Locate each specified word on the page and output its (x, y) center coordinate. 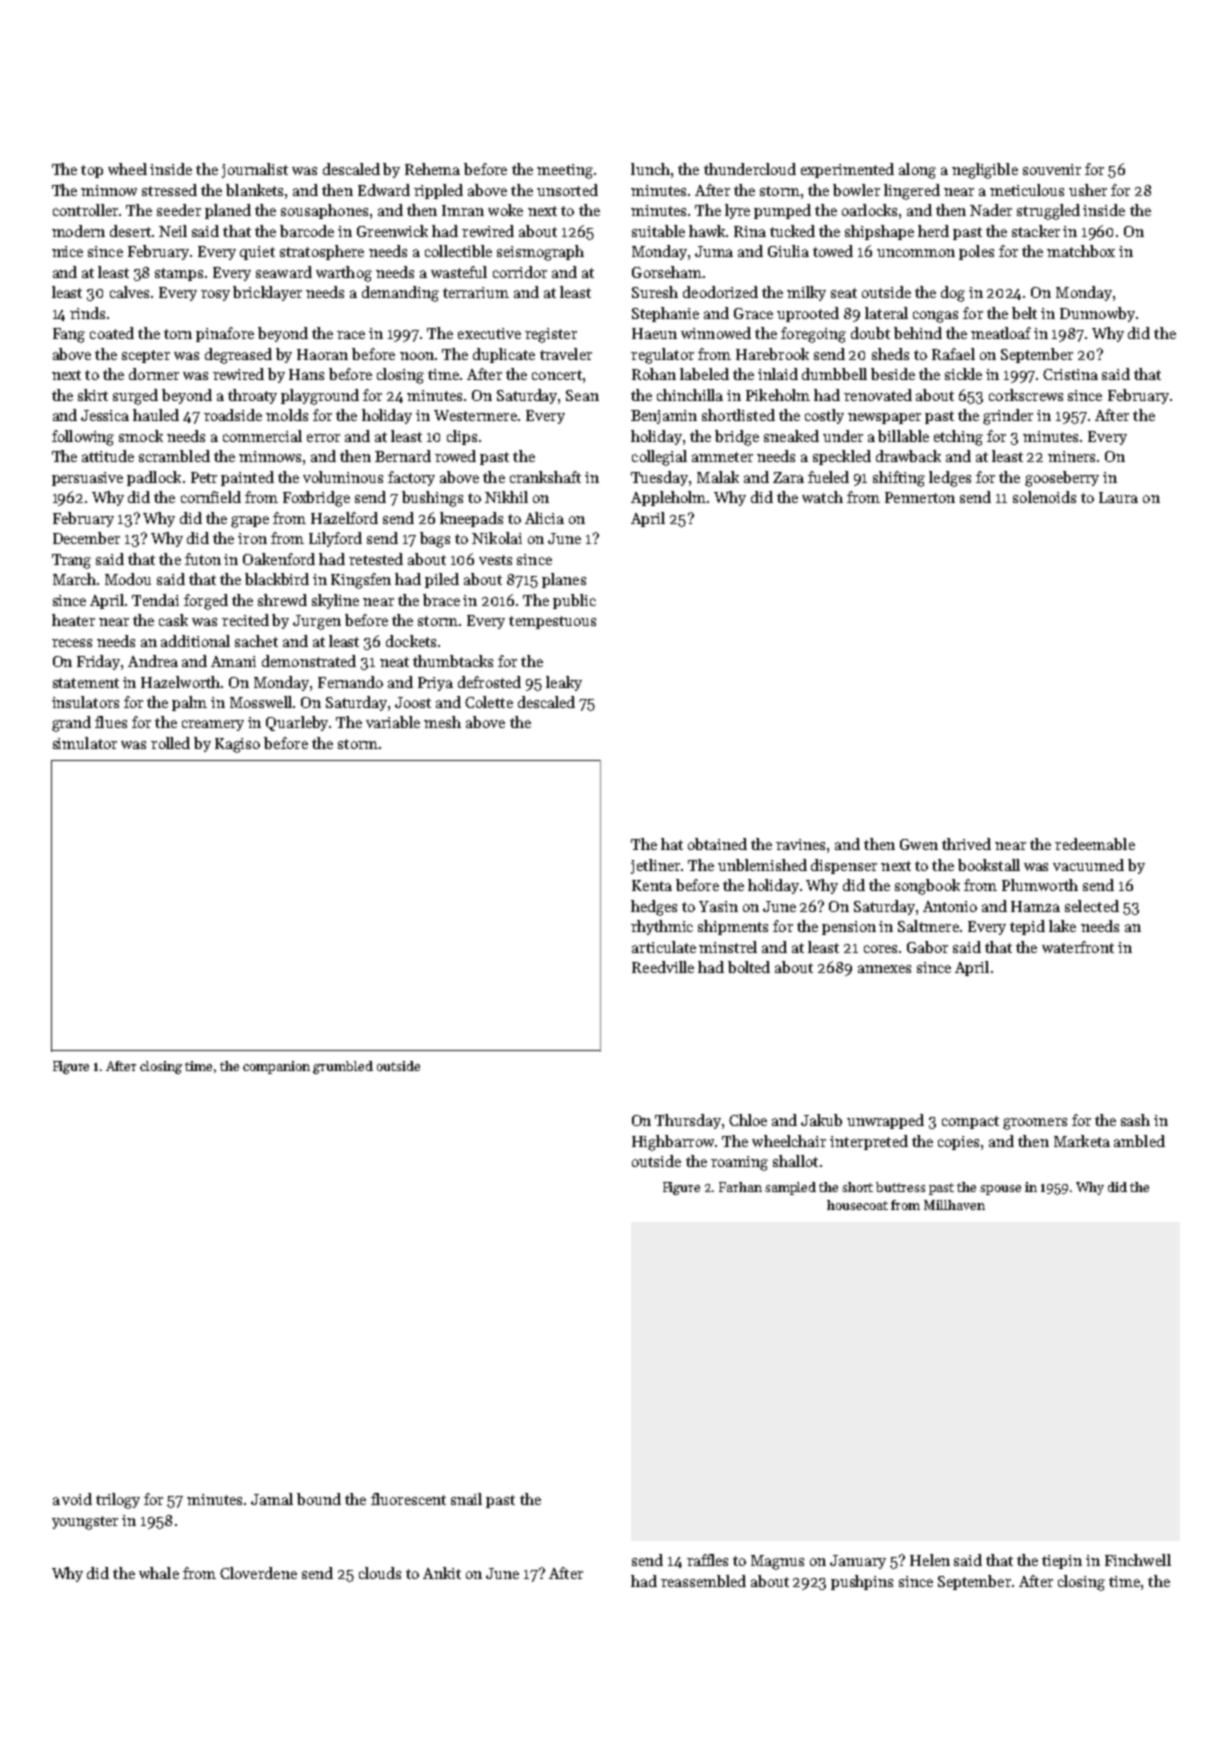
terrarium (476, 292)
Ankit (442, 1573)
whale (159, 1573)
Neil (173, 231)
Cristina (1070, 374)
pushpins (862, 1582)
